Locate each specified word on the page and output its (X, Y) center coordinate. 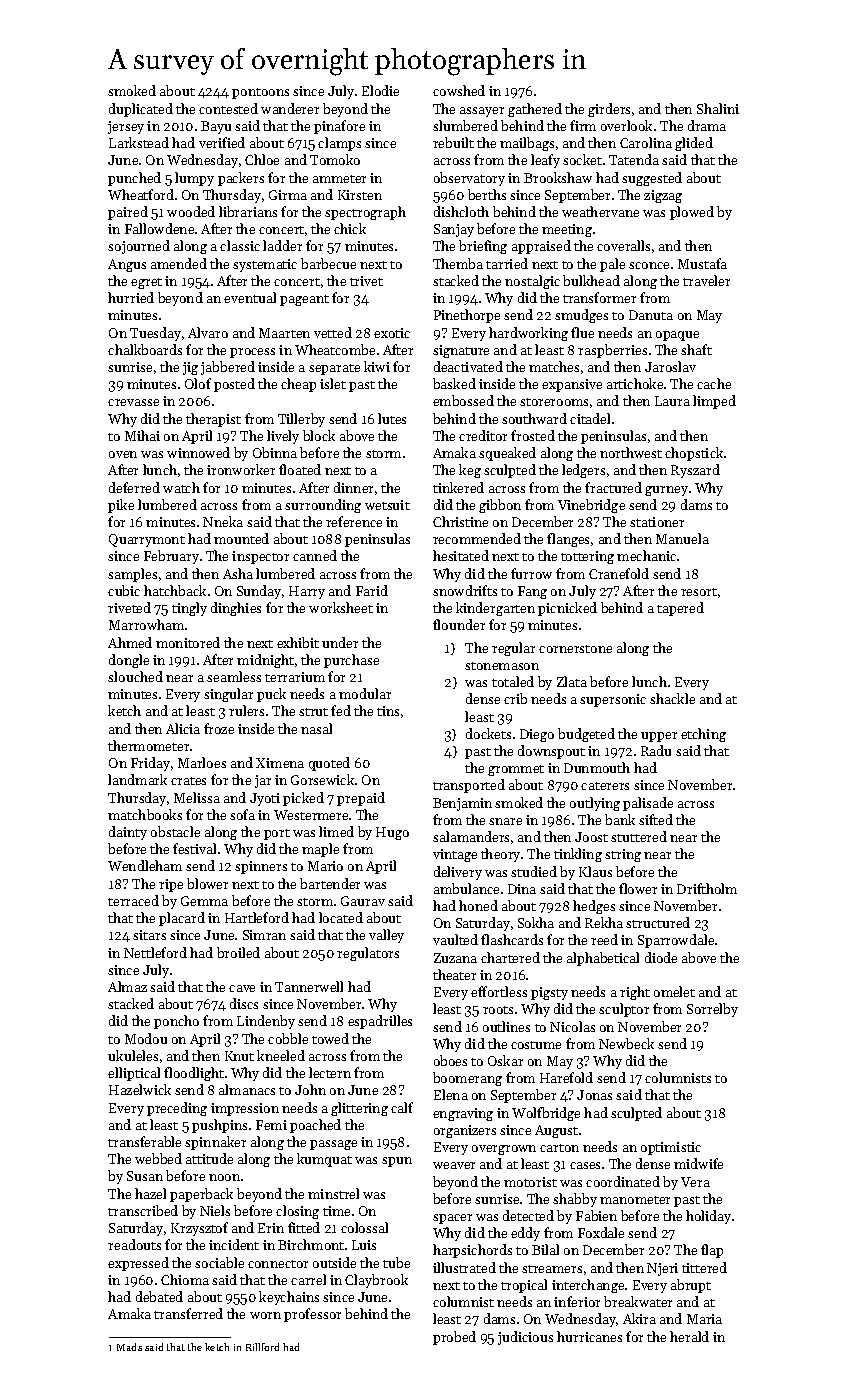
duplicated (141, 110)
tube (396, 1262)
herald (689, 1336)
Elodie (380, 90)
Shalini (718, 108)
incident (234, 1244)
